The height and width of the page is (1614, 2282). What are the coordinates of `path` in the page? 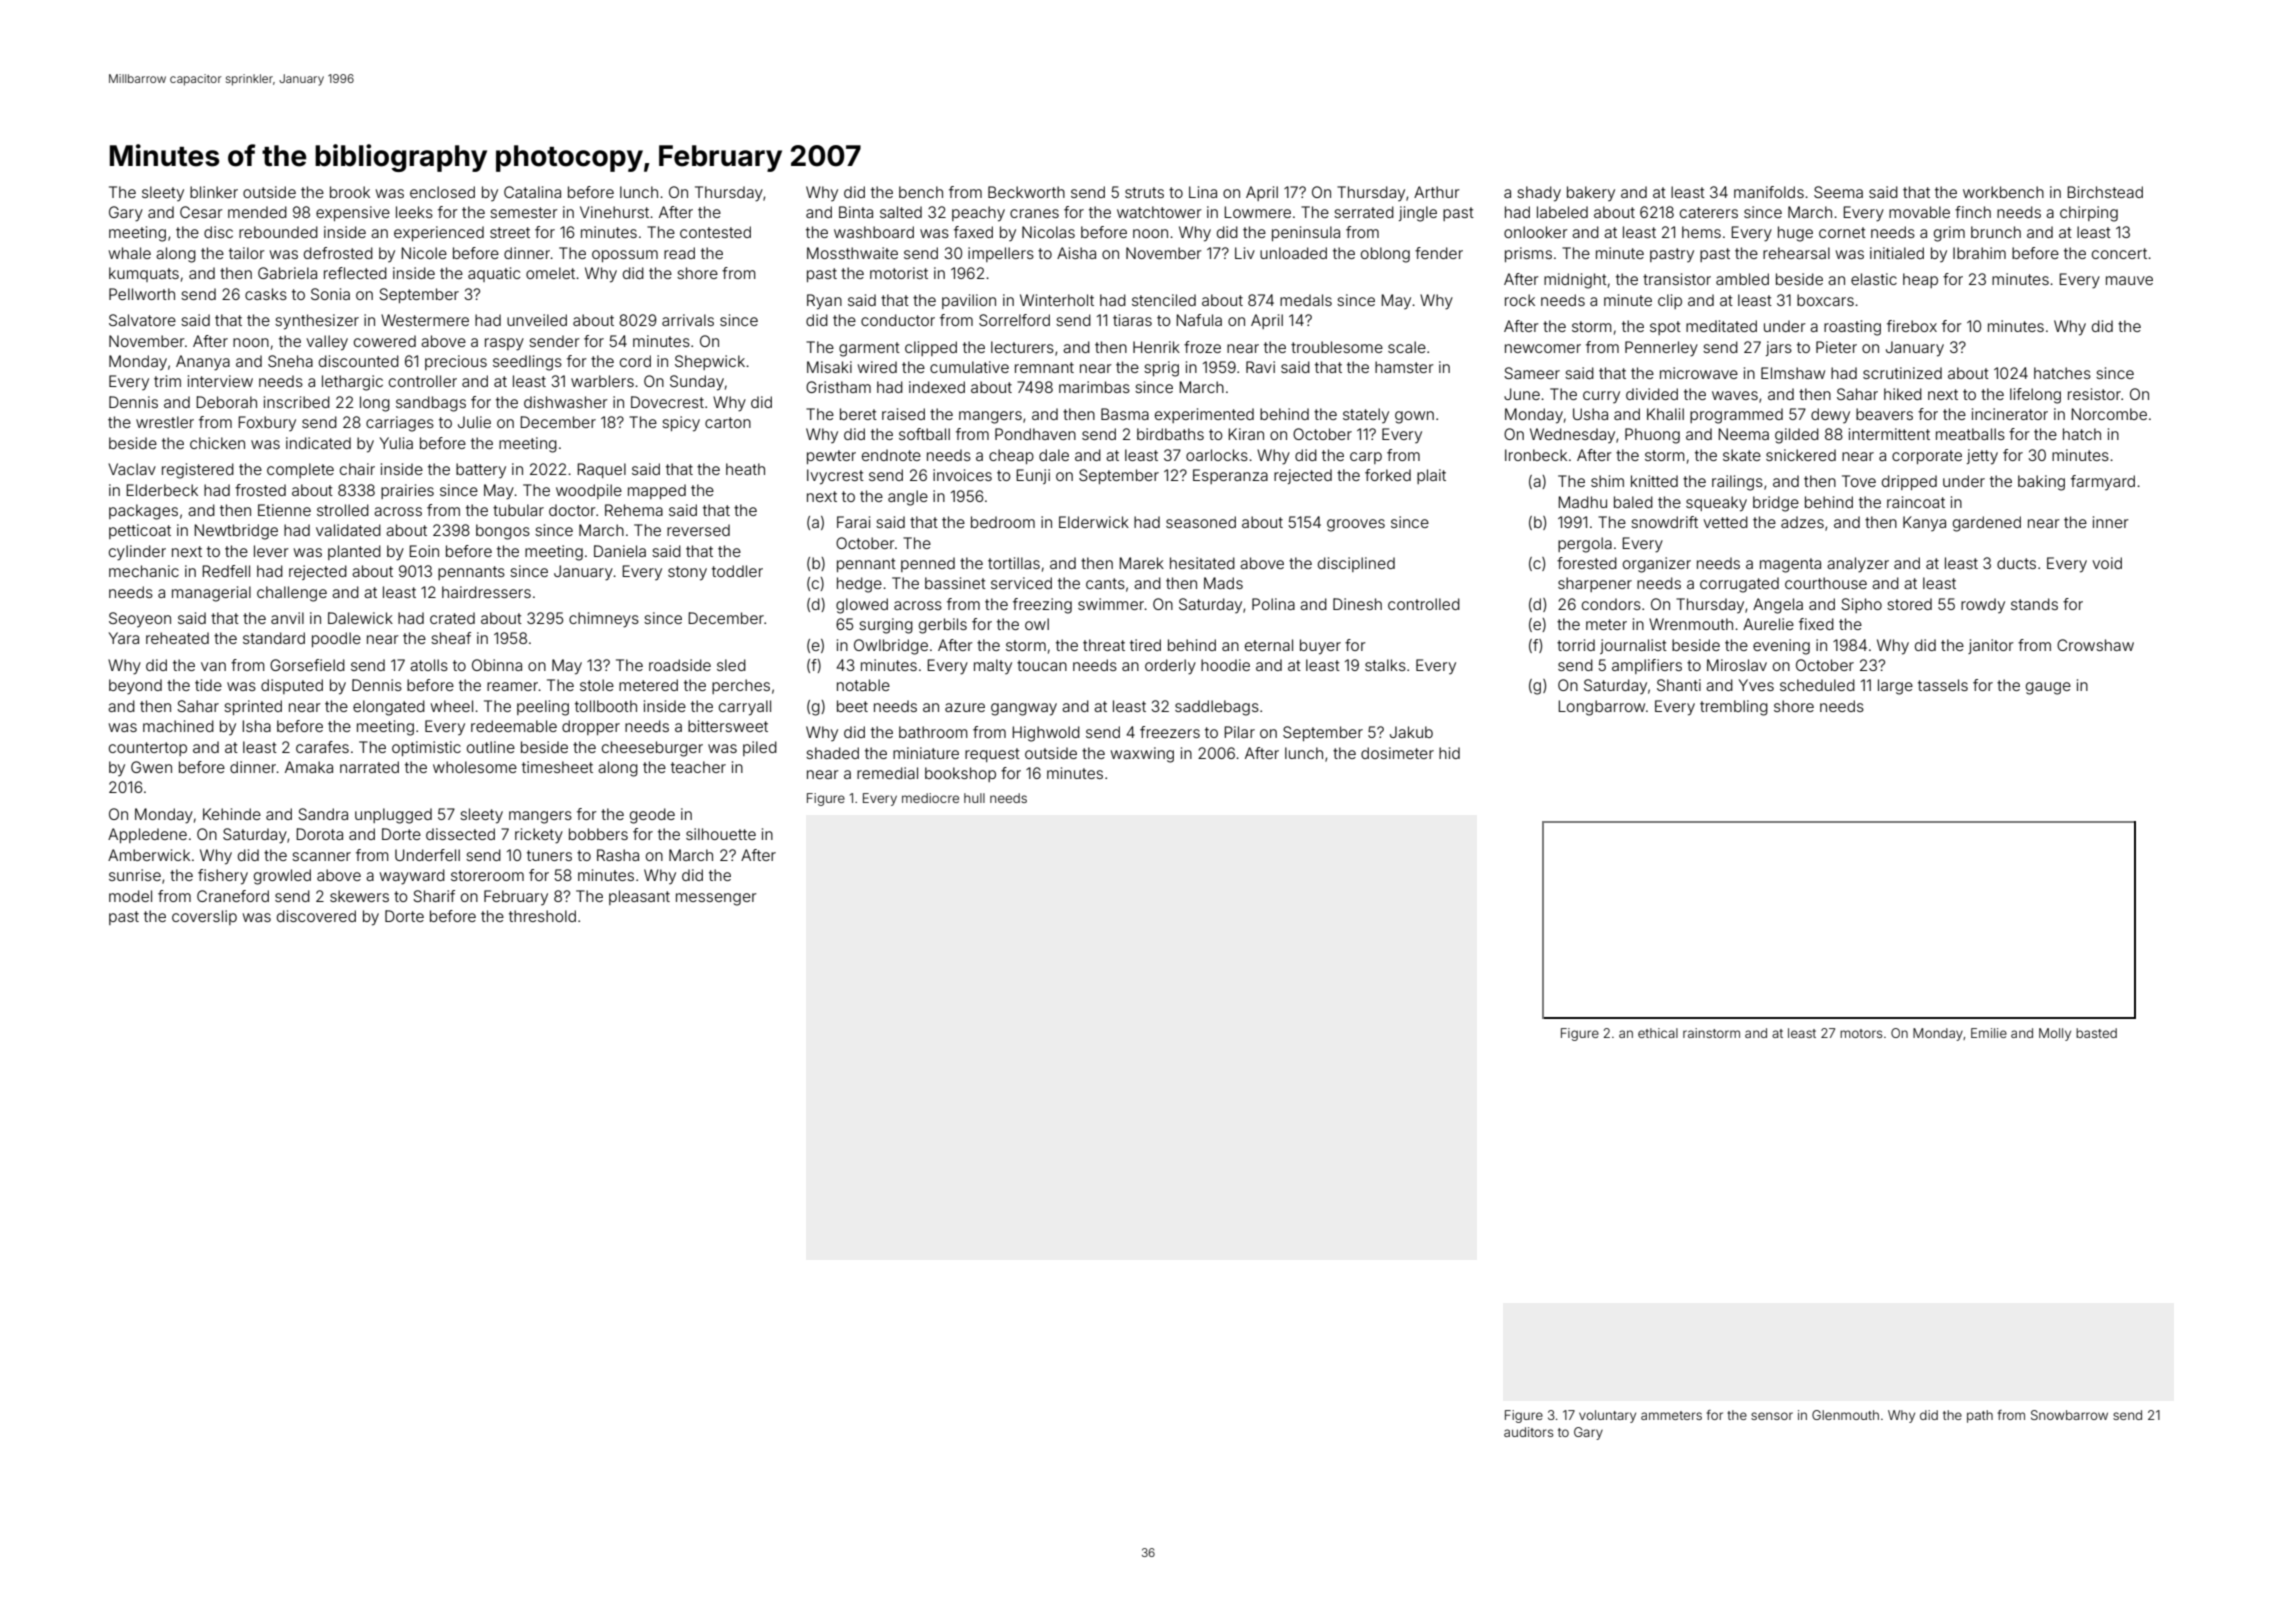 It's located at (1980, 1416).
